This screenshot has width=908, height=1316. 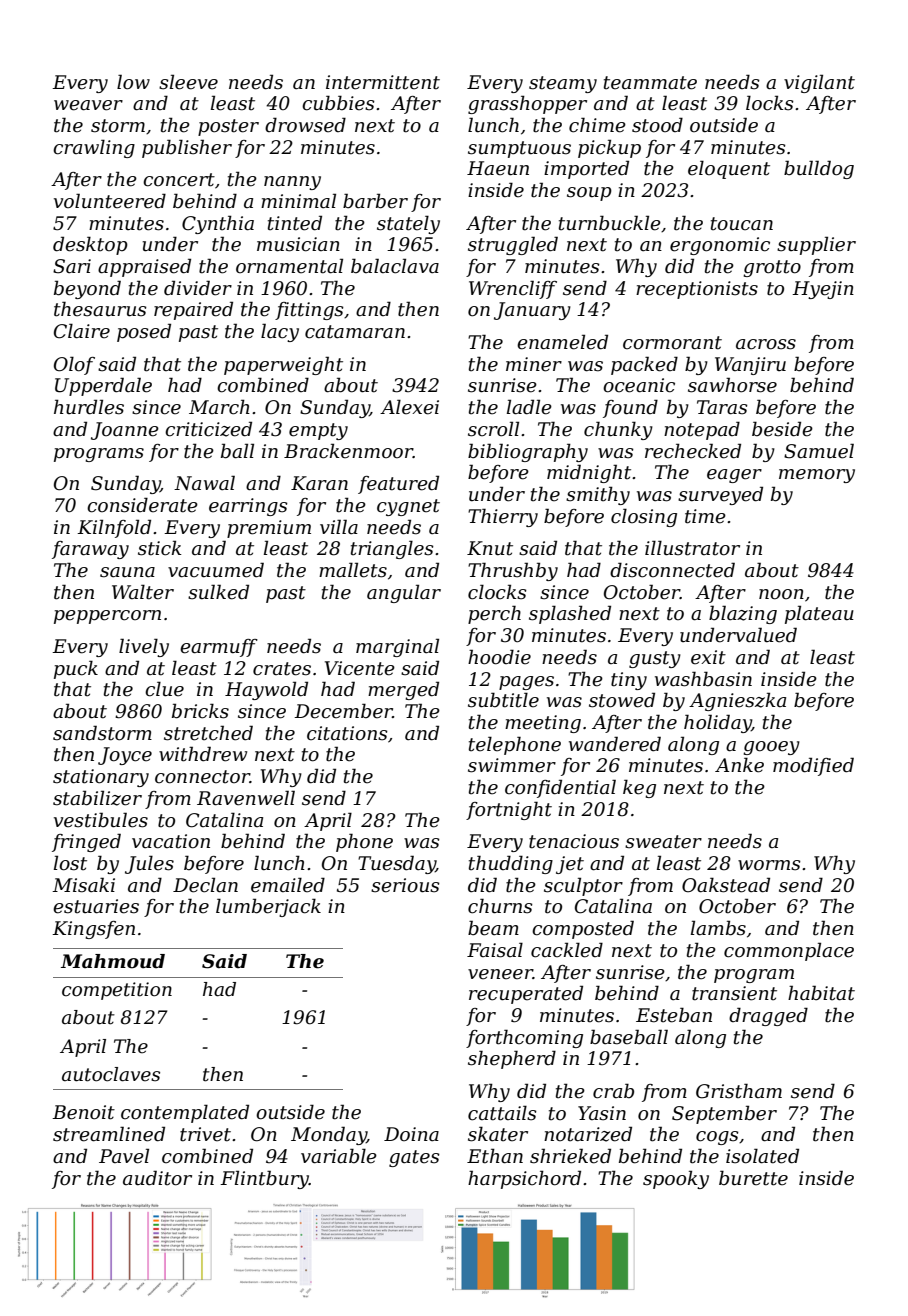 I want to click on Samuel, so click(x=819, y=451).
